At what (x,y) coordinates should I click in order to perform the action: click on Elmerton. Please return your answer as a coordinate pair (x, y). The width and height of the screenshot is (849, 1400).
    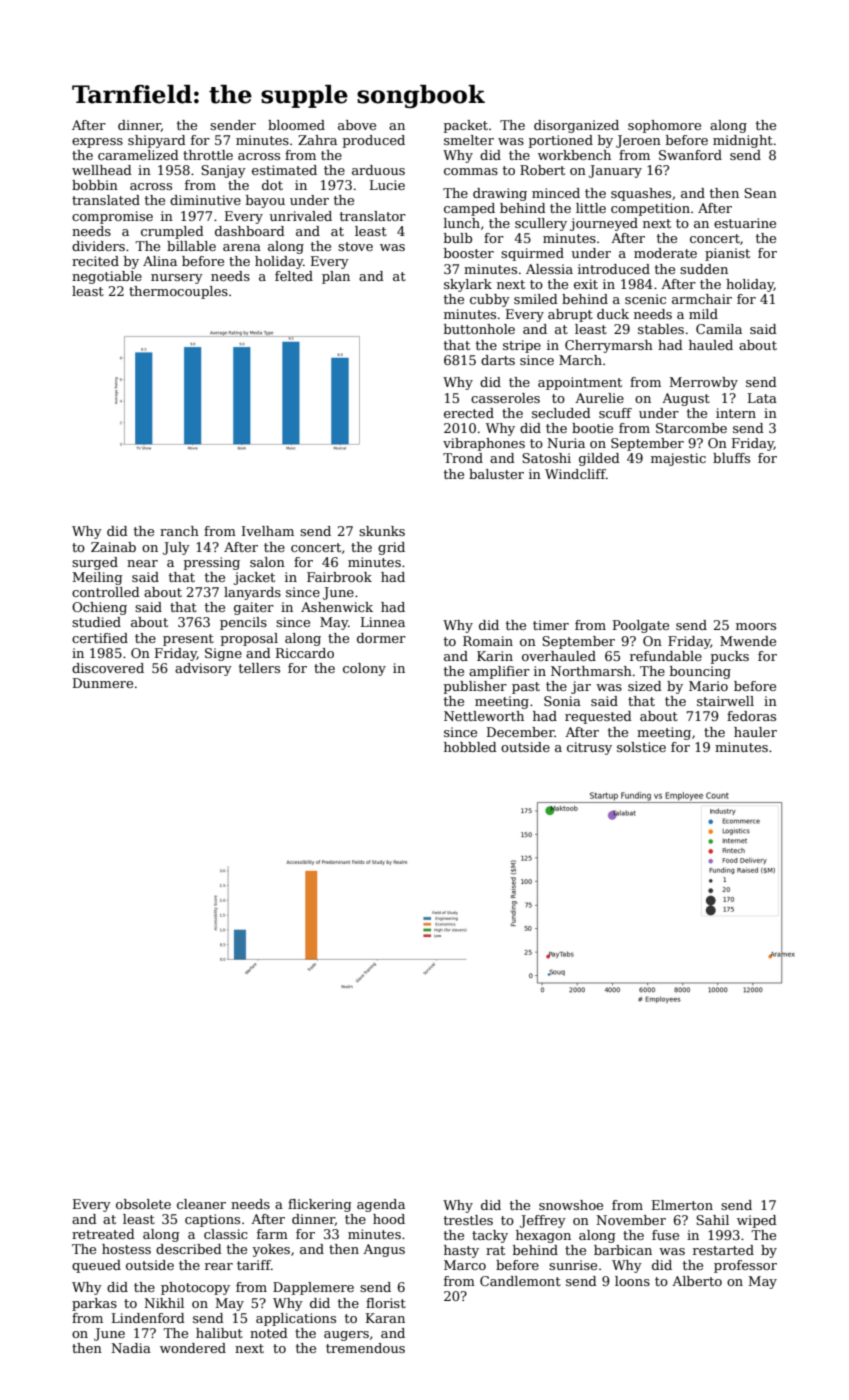
    Looking at the image, I should click on (682, 1205).
